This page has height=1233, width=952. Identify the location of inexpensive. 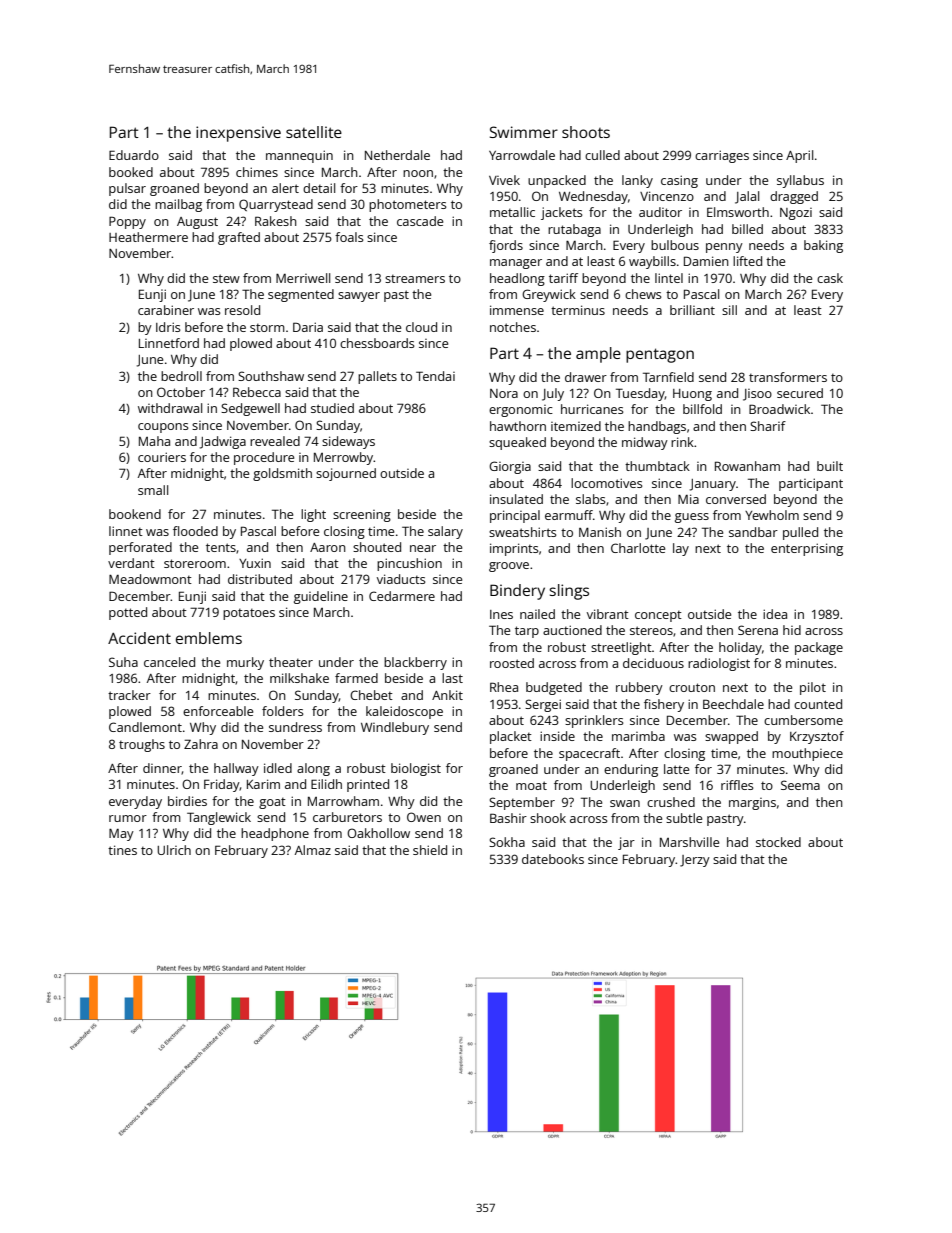
(238, 134).
